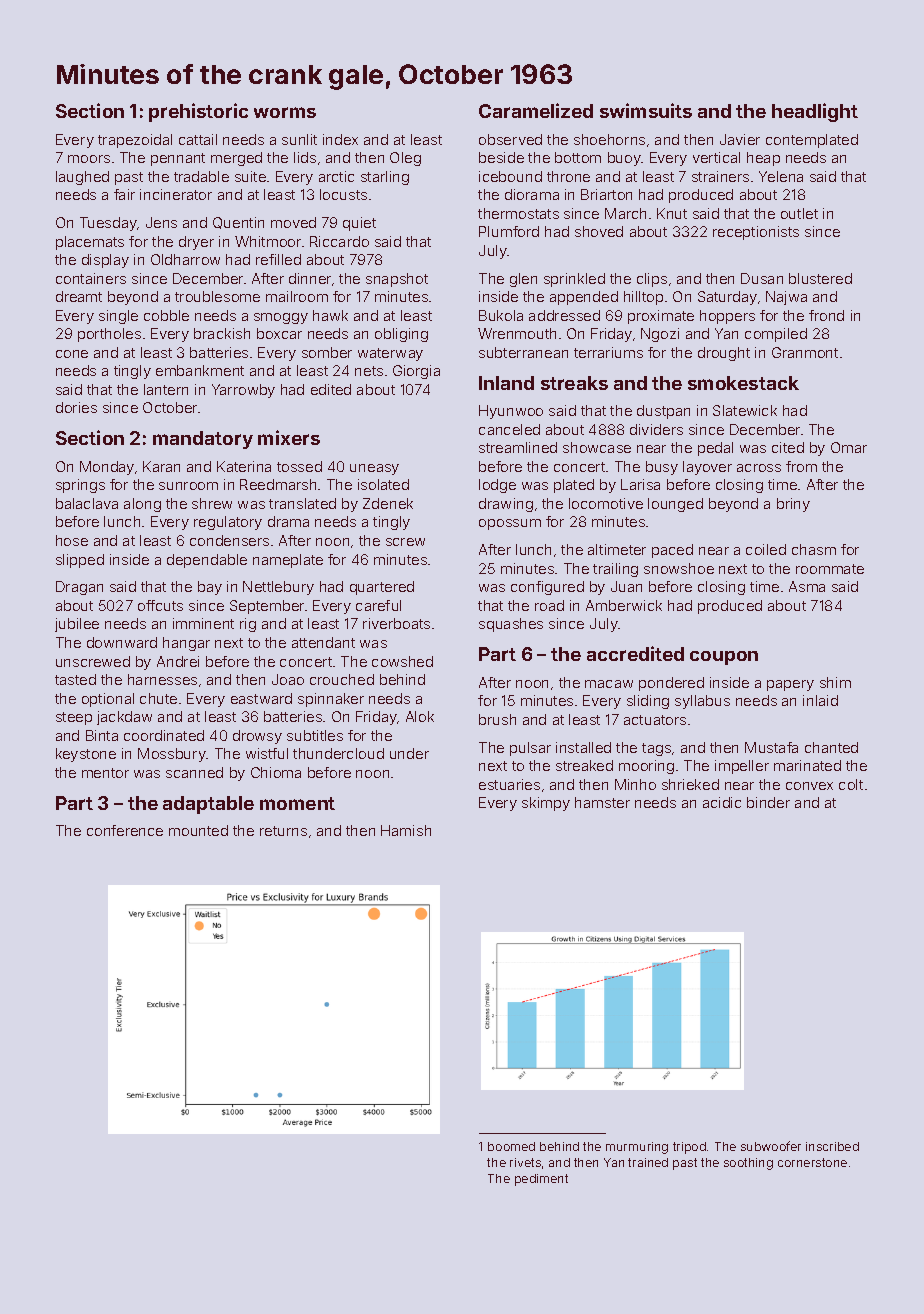 The image size is (924, 1314). I want to click on cobble, so click(166, 315).
